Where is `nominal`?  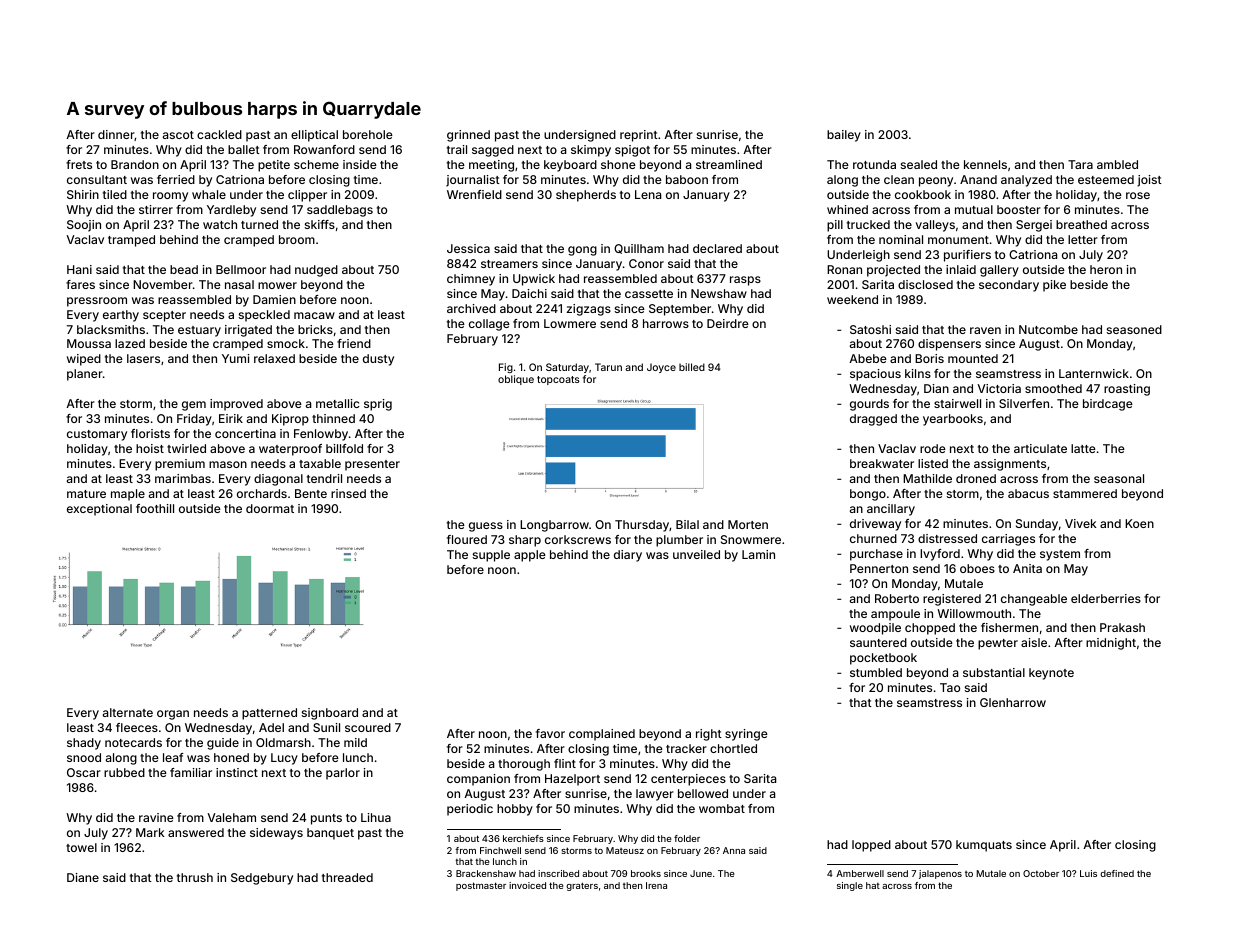
nominal is located at coordinates (901, 239).
